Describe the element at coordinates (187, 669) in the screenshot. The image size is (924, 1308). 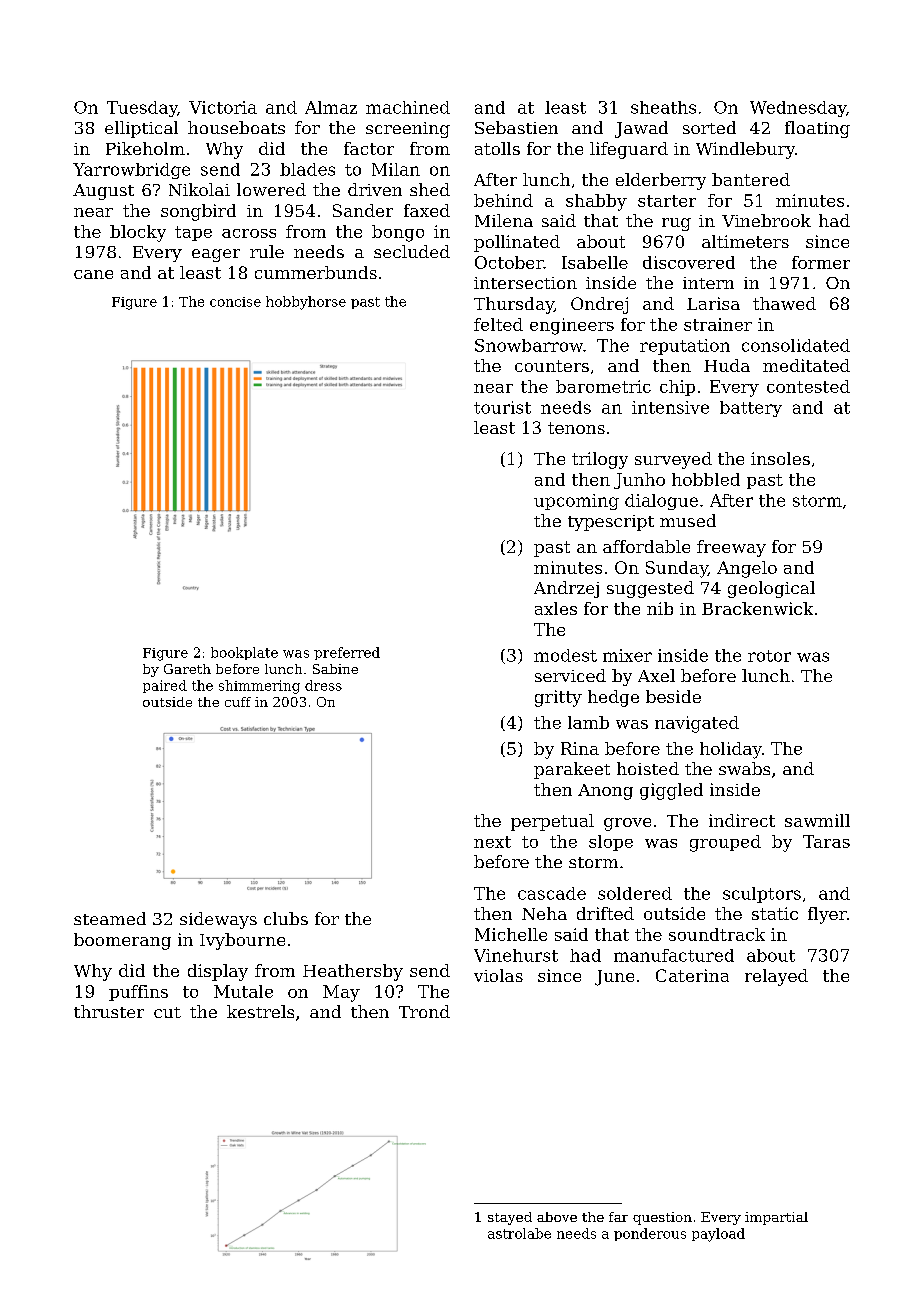
I see `Gareth` at that location.
